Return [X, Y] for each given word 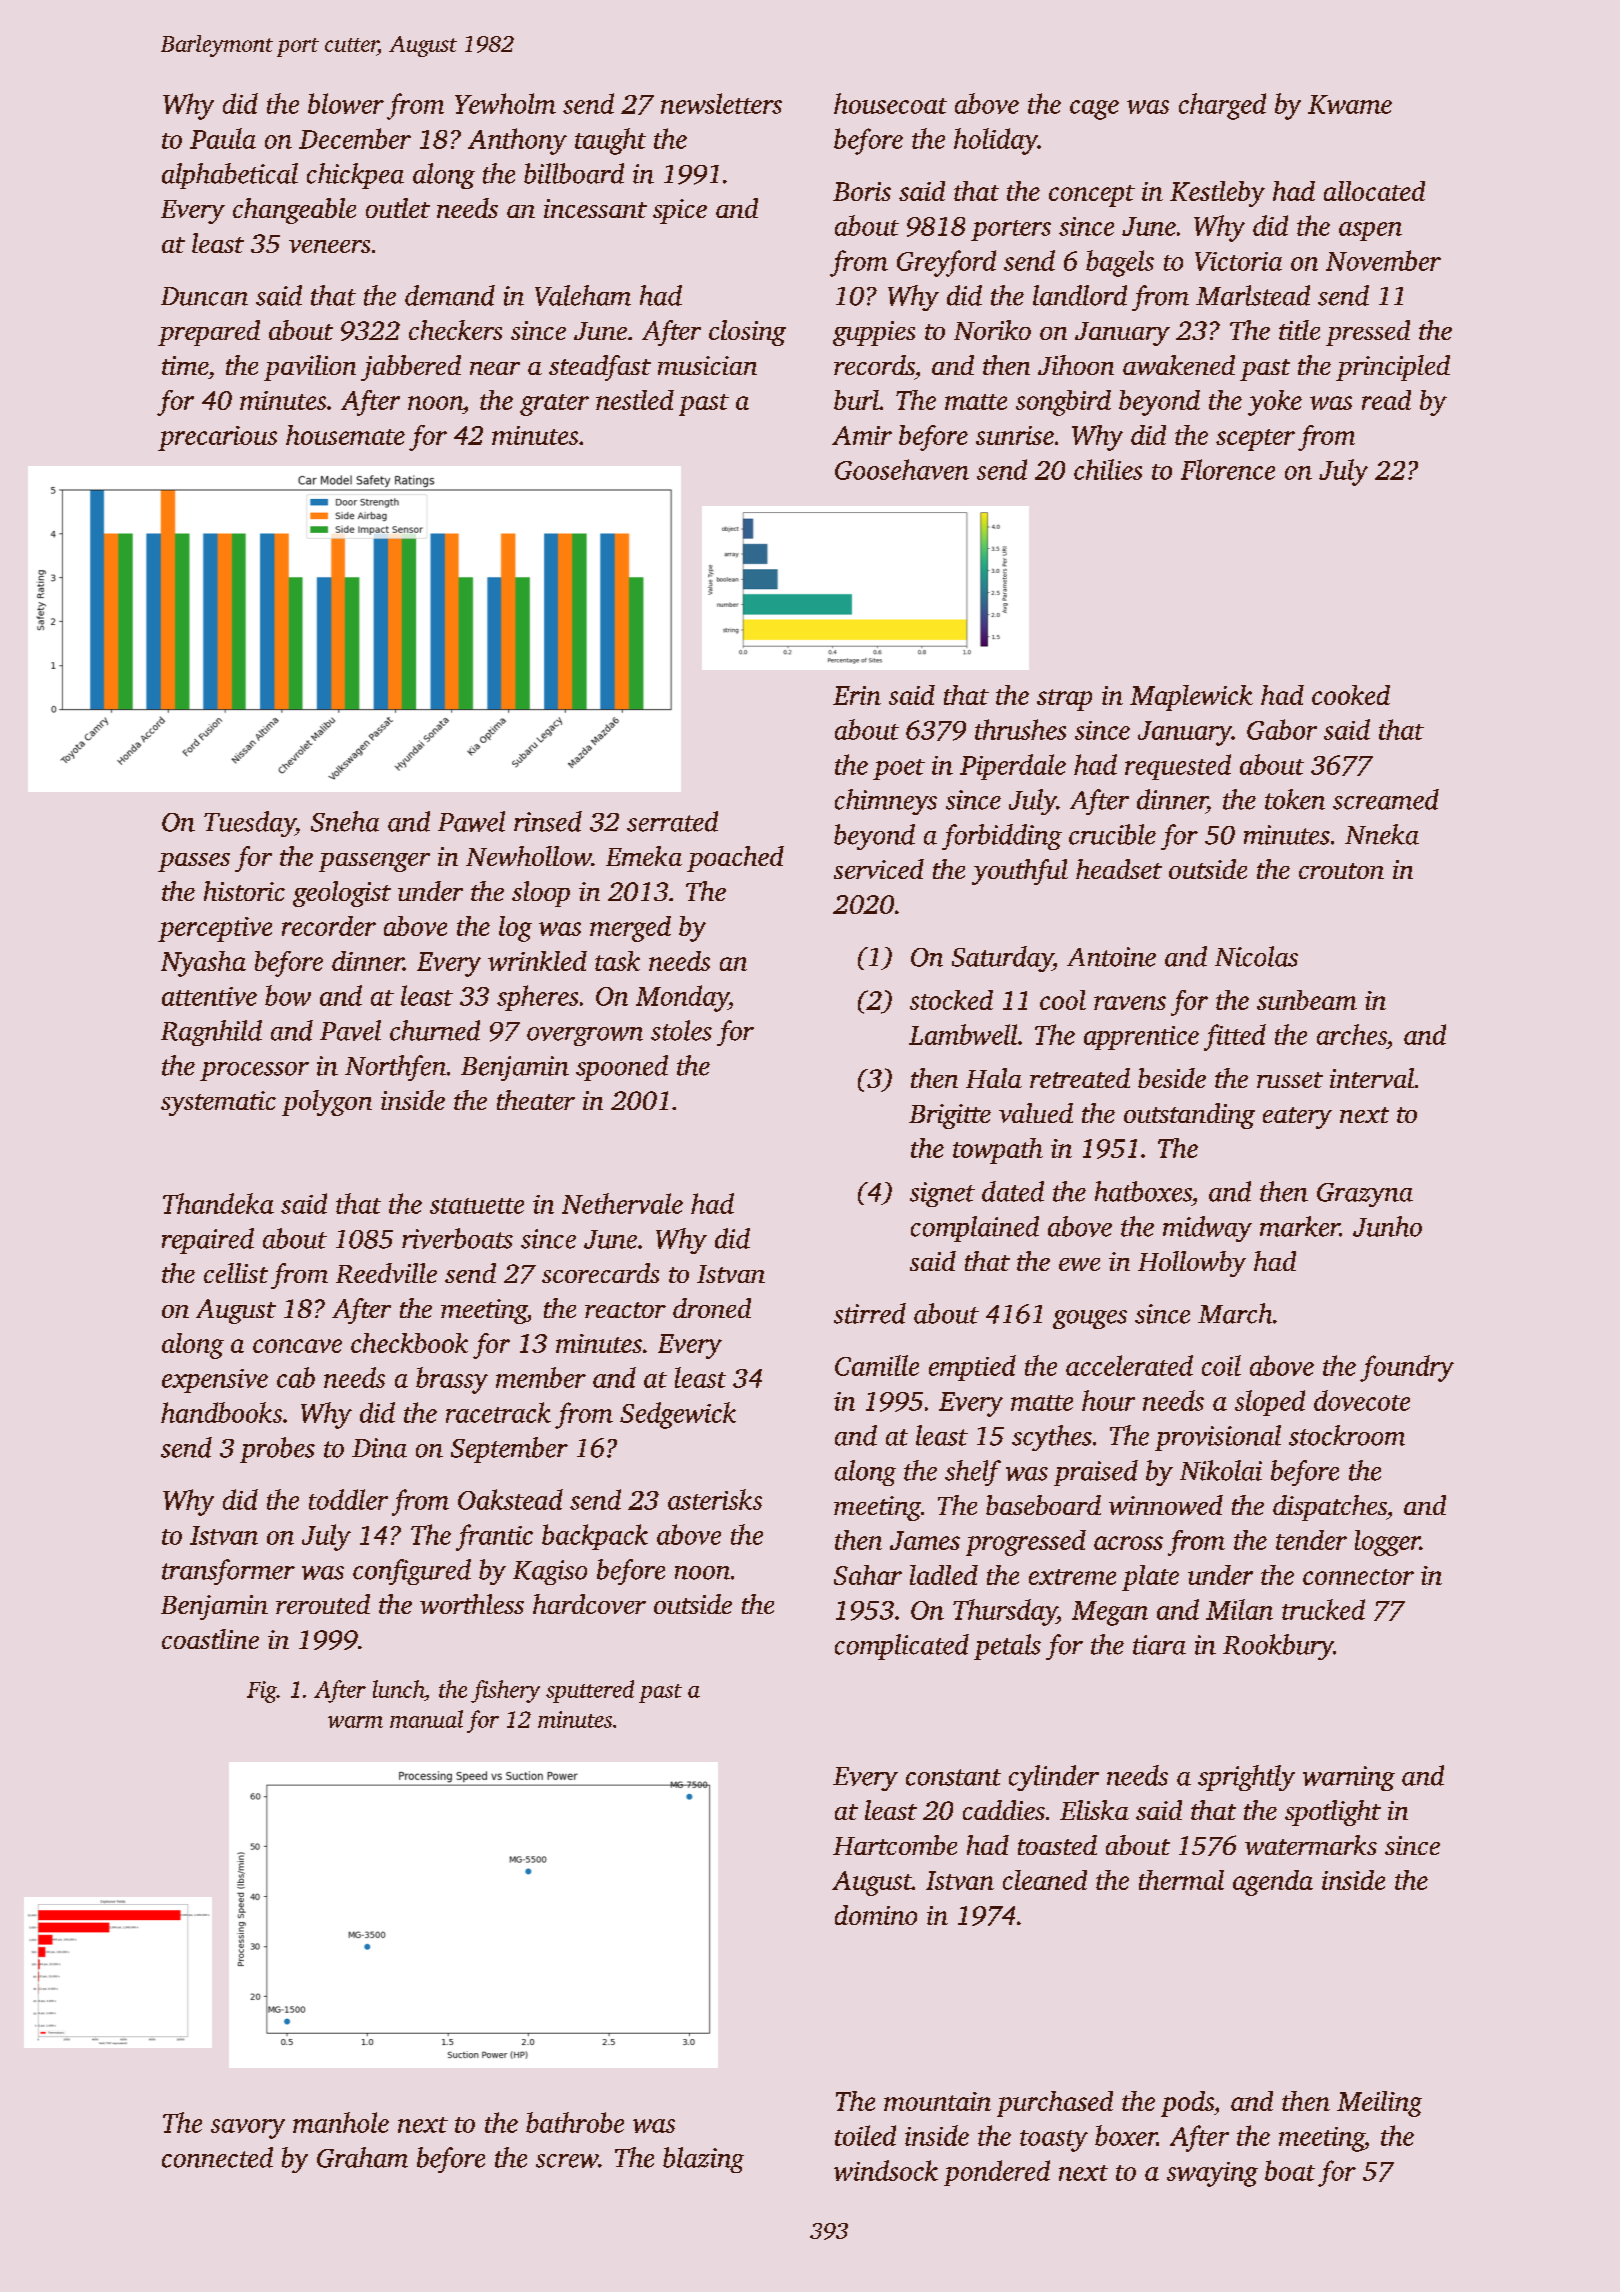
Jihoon [1076, 365]
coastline [210, 1639]
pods [1187, 2104]
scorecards [600, 1273]
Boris [862, 191]
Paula [223, 138]
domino [876, 1915]
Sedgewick [678, 1415]
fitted [1235, 1037]
